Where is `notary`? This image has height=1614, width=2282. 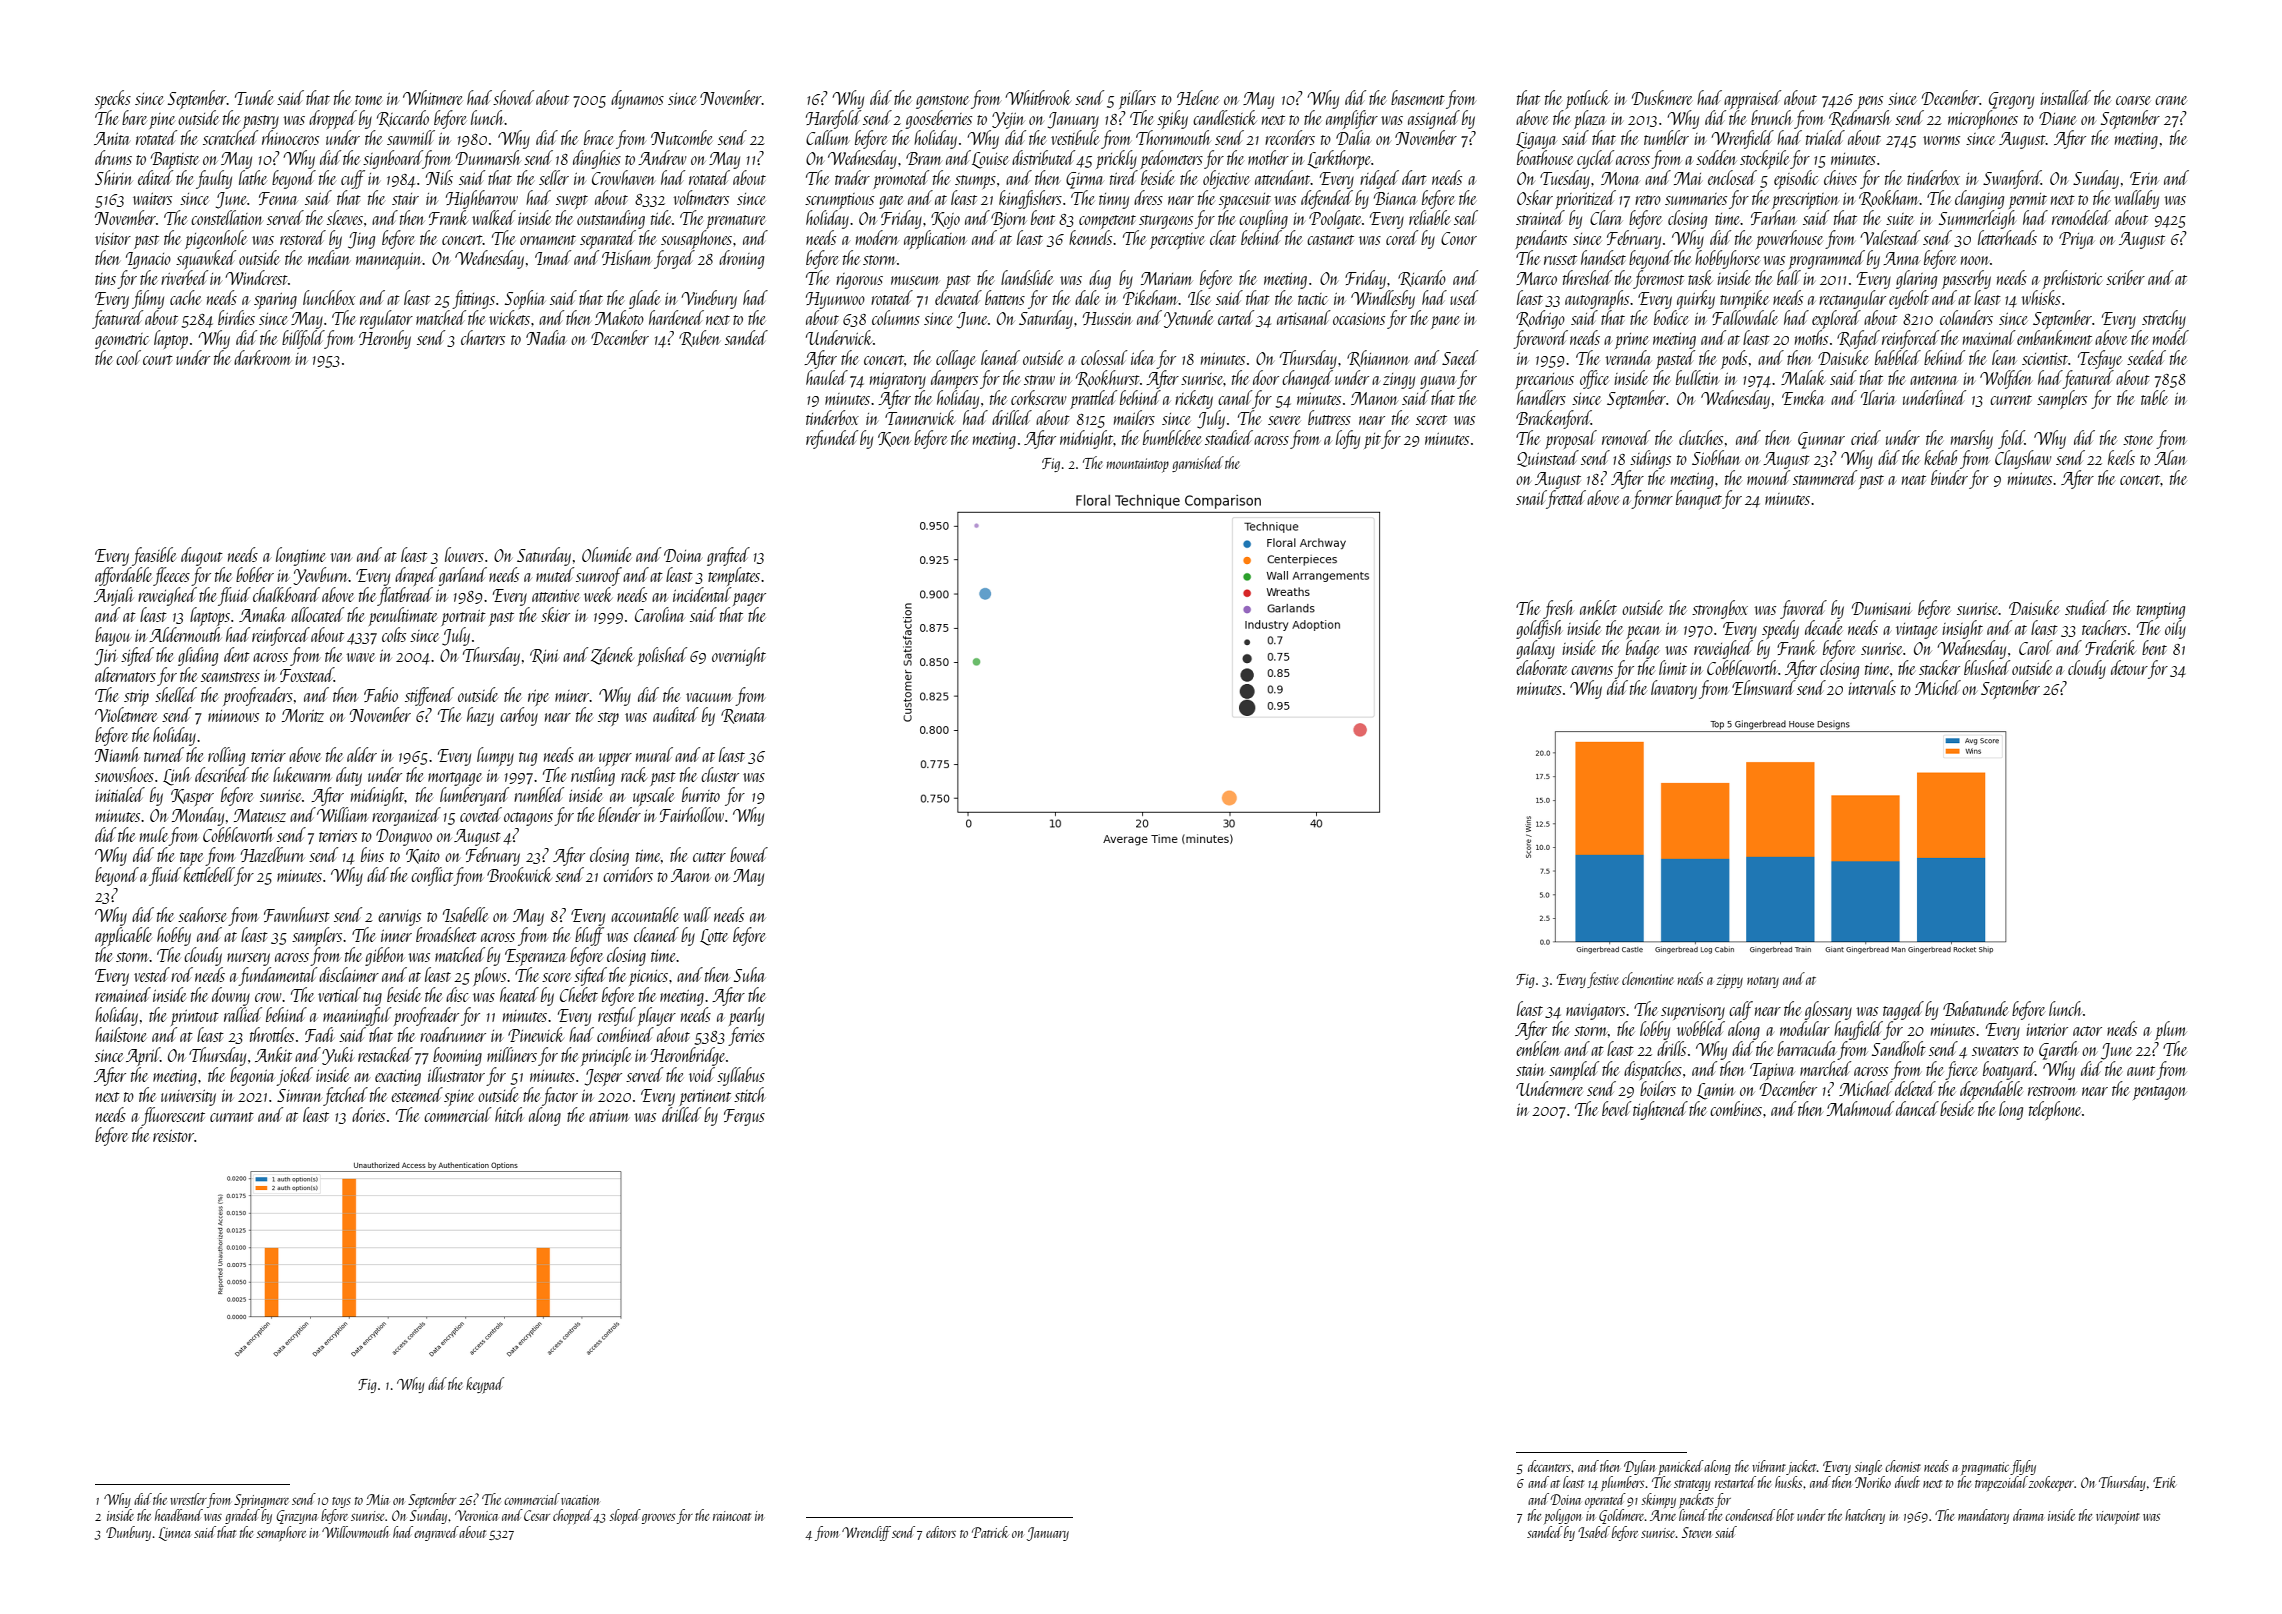
notary is located at coordinates (1763, 982).
